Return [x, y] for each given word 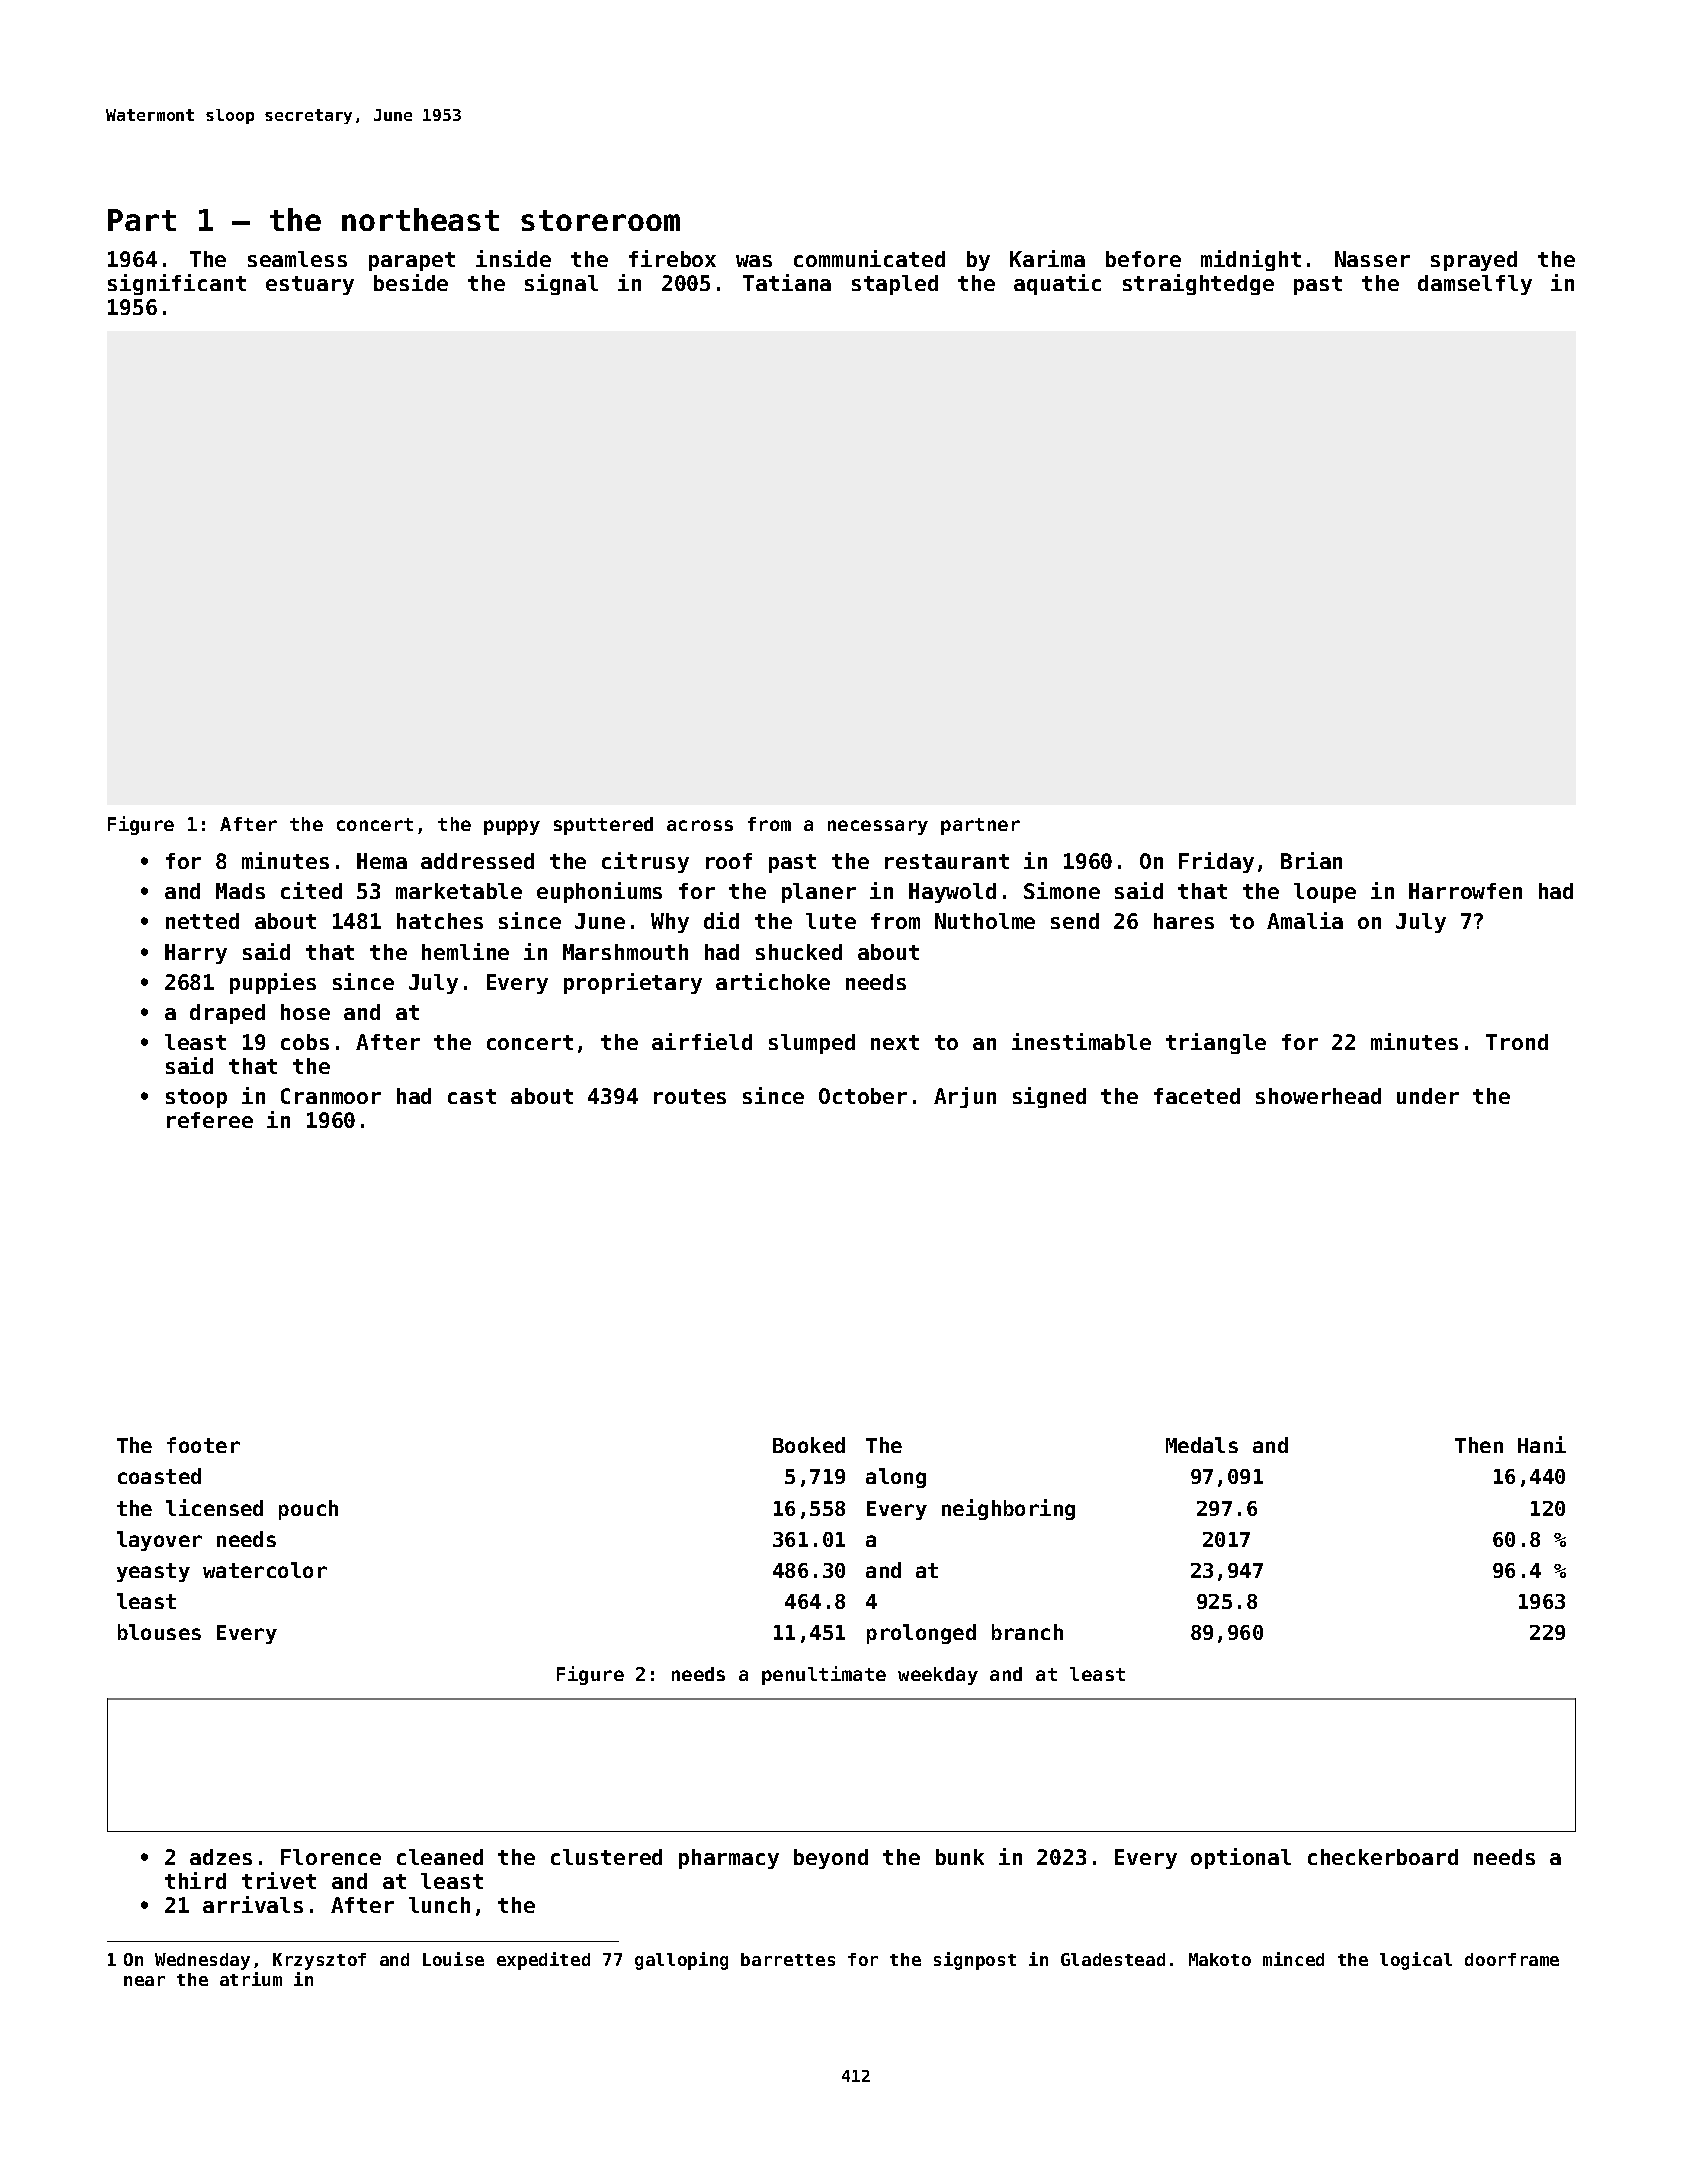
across [700, 825]
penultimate [824, 1675]
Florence [331, 1857]
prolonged [921, 1634]
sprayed [1474, 261]
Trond [1517, 1042]
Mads [240, 891]
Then [1479, 1445]
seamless [297, 259]
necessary [878, 827]
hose [305, 1012]
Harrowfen [1465, 891]
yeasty [153, 1572]
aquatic [1057, 284]
